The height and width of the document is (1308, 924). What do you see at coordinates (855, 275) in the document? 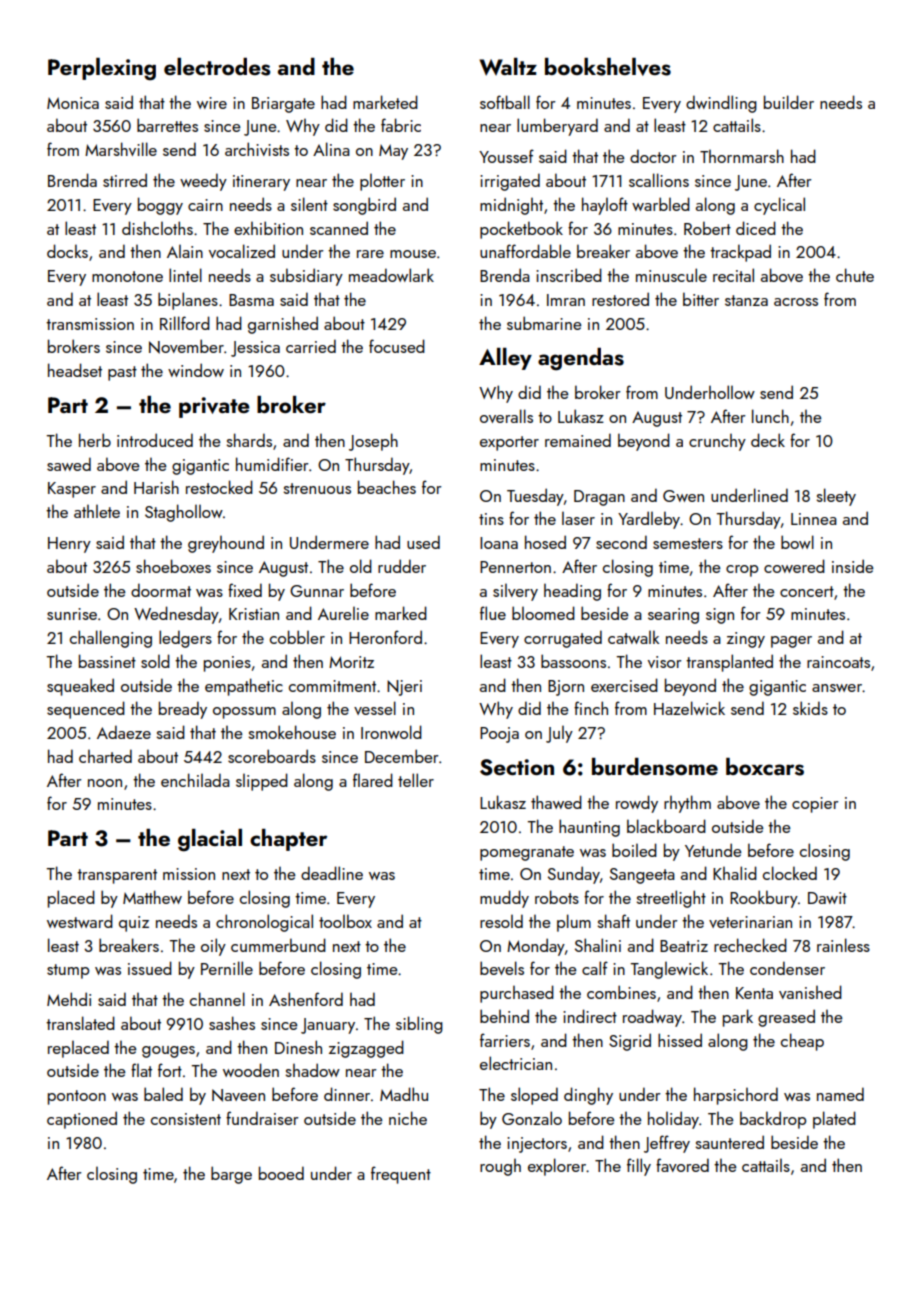
I see `chute` at bounding box center [855, 275].
